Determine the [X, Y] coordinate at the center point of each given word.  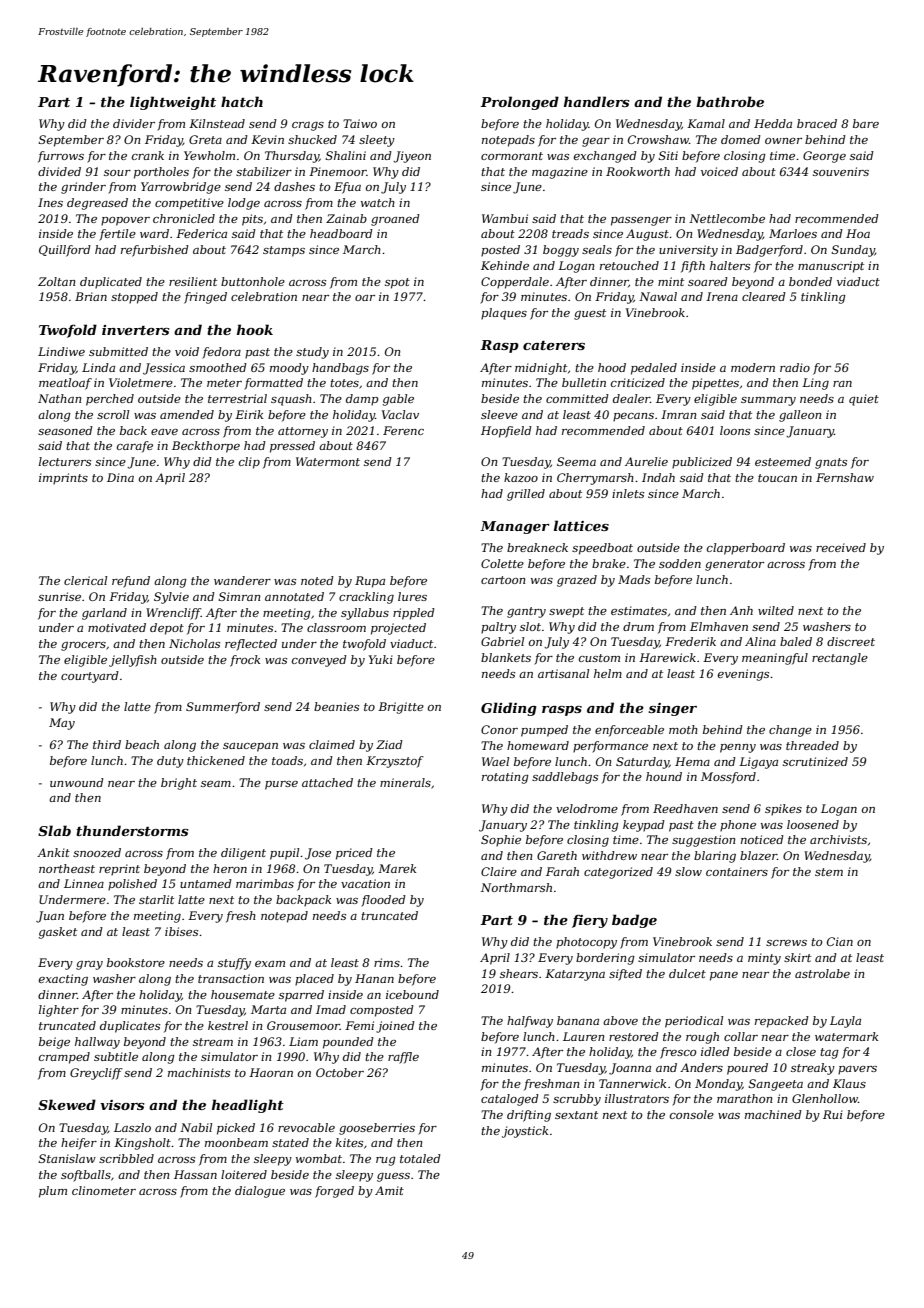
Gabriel [502, 641]
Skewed [67, 1104]
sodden [680, 563]
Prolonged [519, 103]
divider [134, 123]
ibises [181, 931]
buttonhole [253, 281]
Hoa [858, 233]
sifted [625, 975]
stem [829, 872]
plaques [504, 314]
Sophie [501, 841]
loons [735, 430]
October [340, 1072]
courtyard [90, 677]
